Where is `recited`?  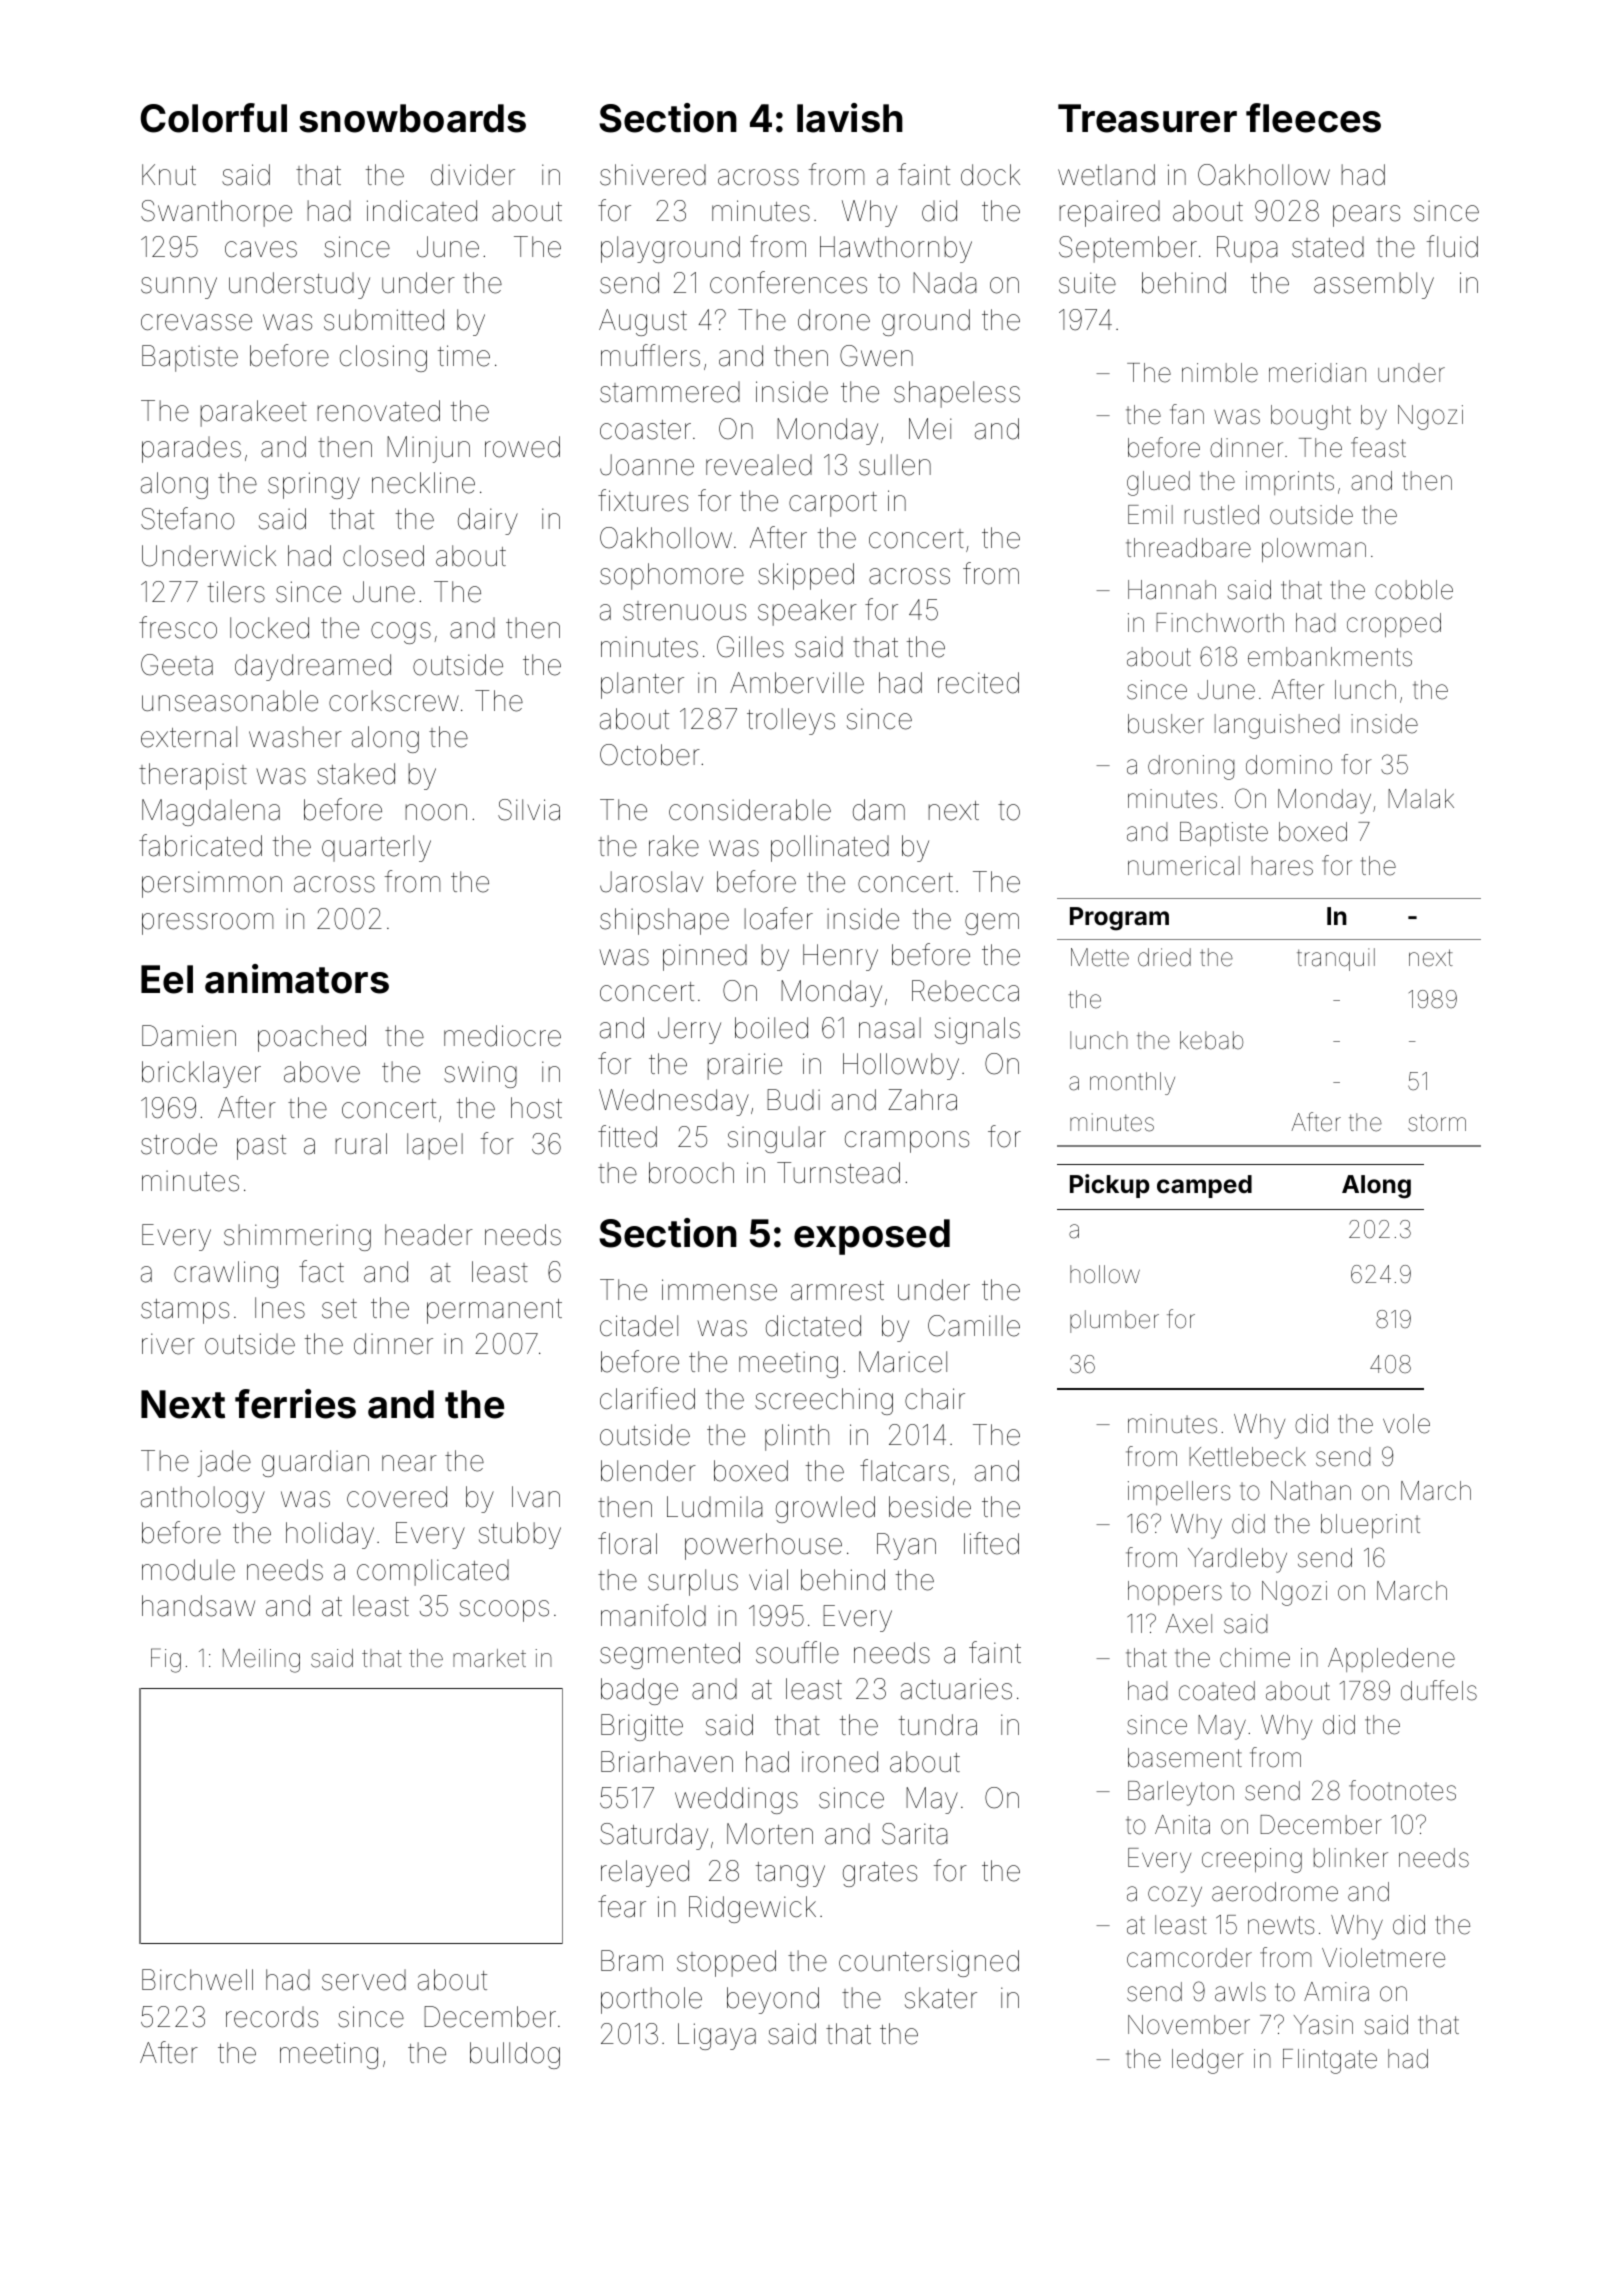 recited is located at coordinates (978, 683).
